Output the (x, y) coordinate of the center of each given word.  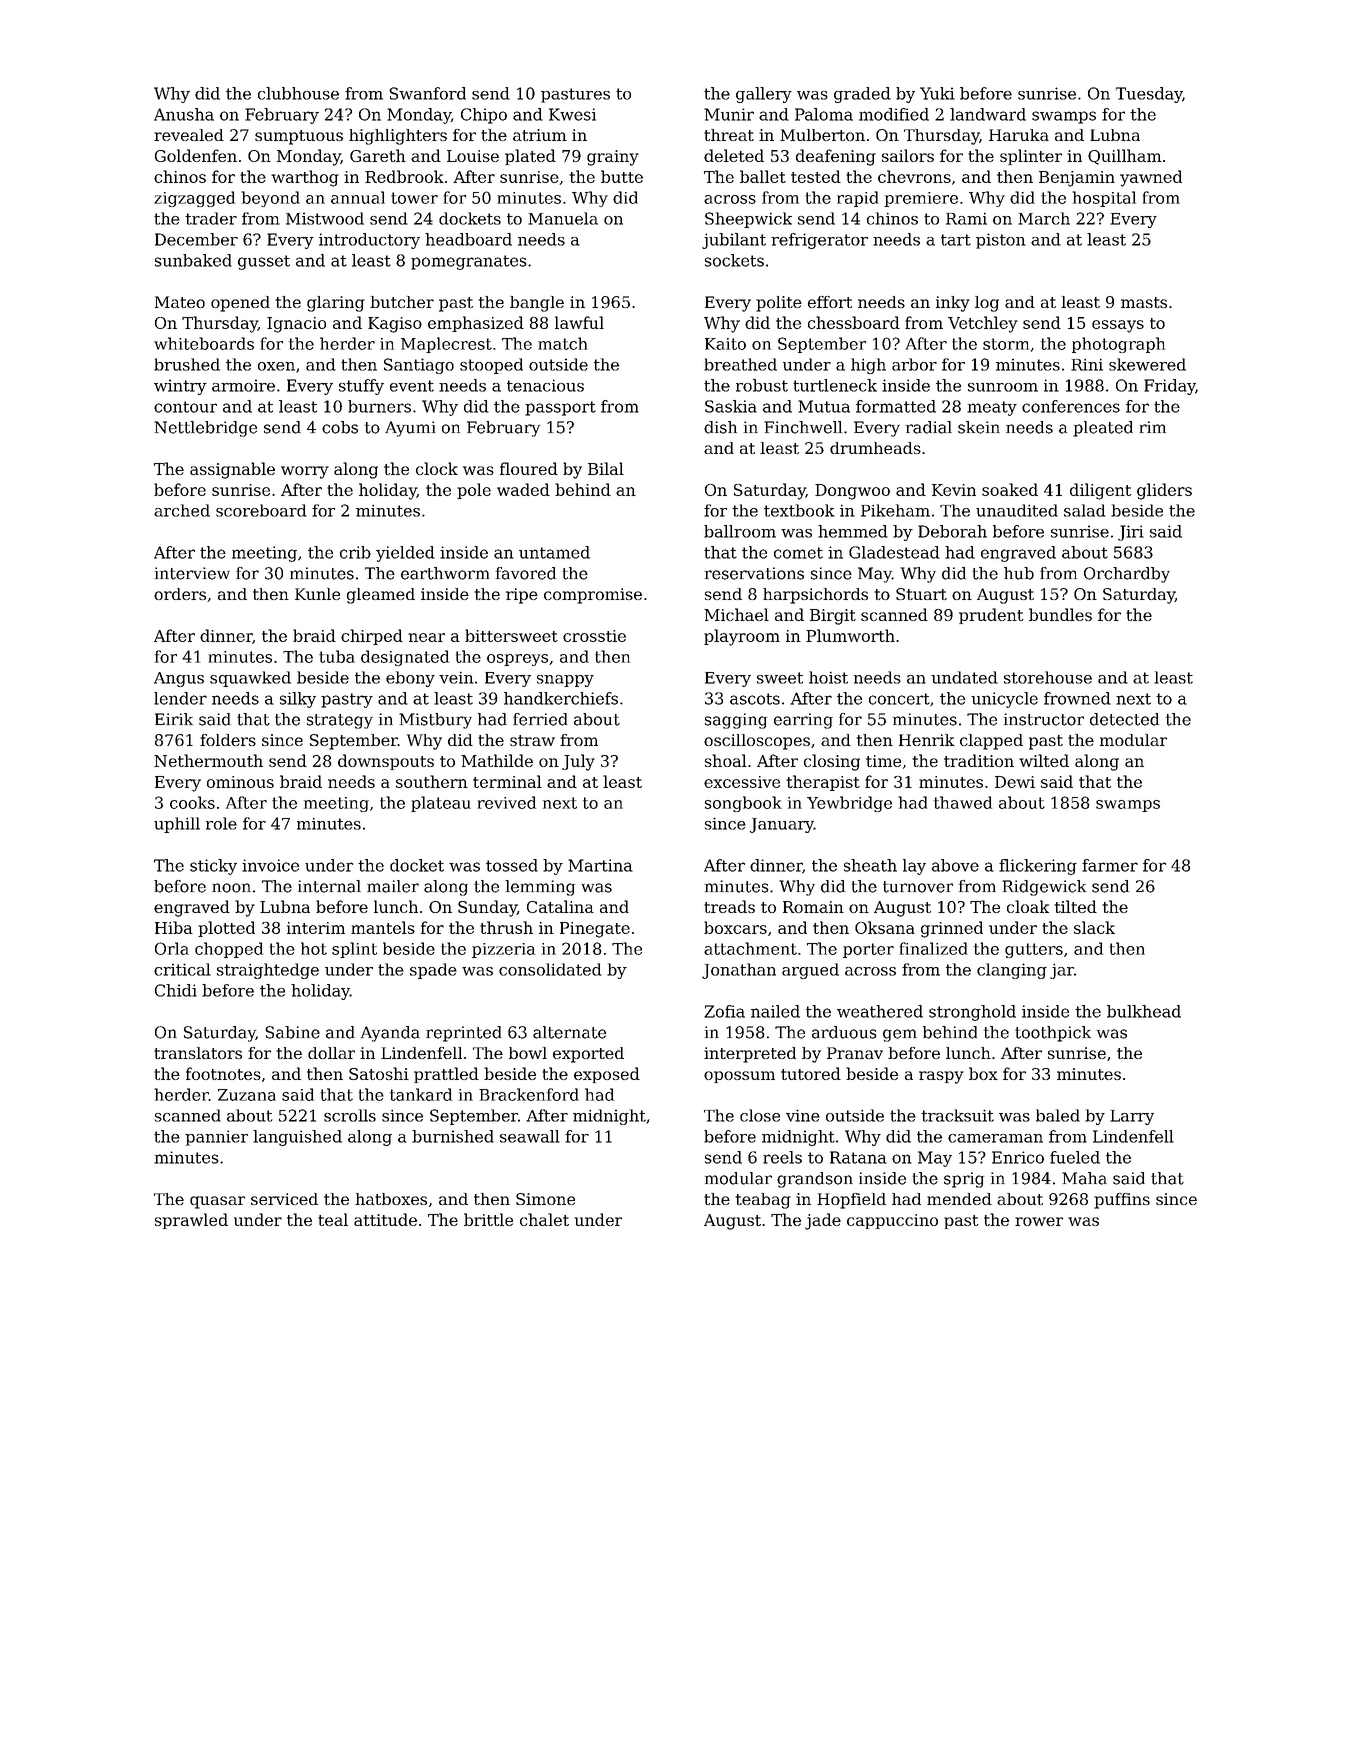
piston (1001, 241)
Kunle (317, 594)
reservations (754, 573)
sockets (734, 260)
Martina (600, 865)
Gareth (378, 155)
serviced (284, 1199)
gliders (1164, 491)
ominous (240, 782)
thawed (963, 802)
